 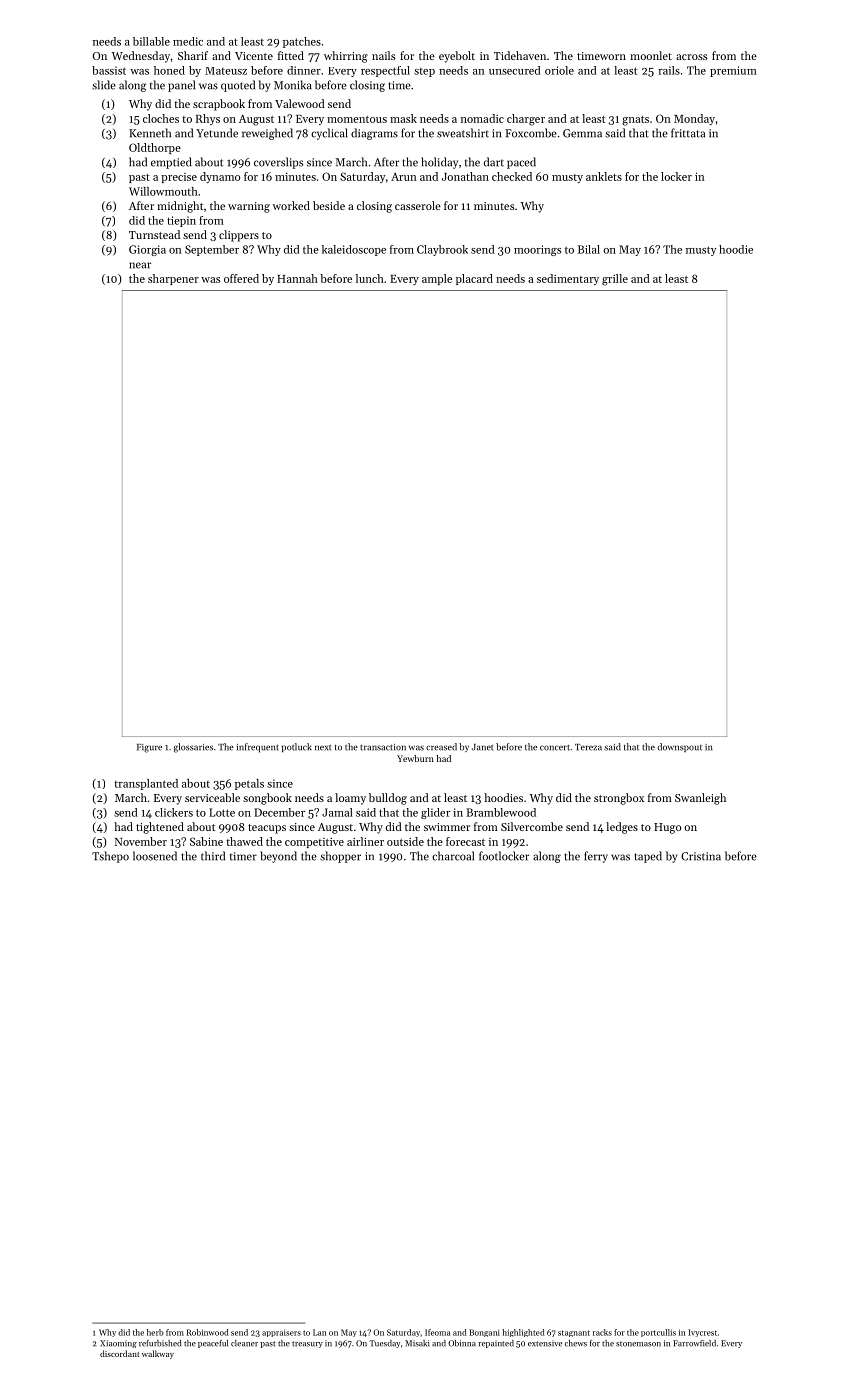 I want to click on Ivycrest, so click(x=702, y=1333).
